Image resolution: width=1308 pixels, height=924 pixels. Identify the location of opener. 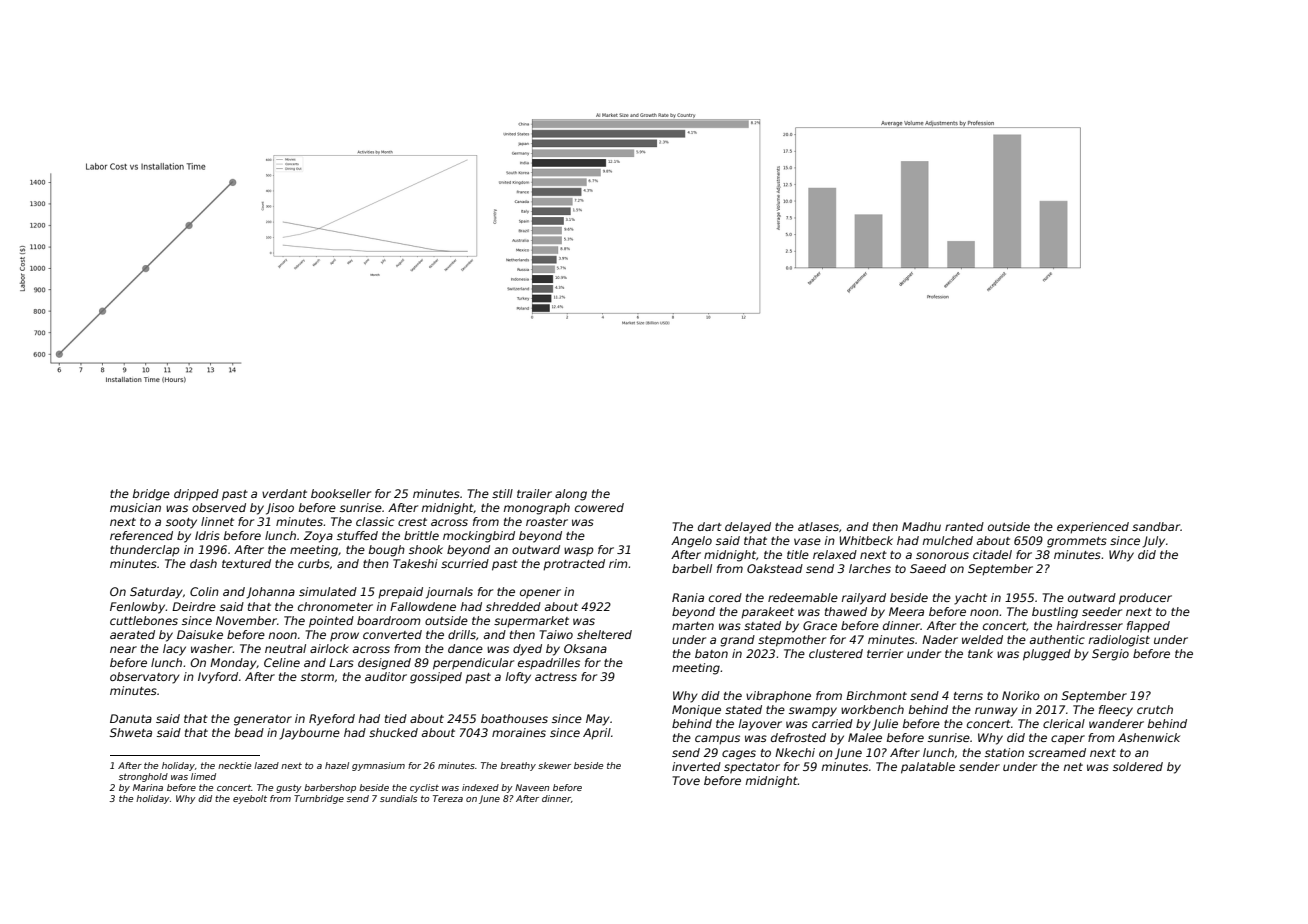
(540, 594).
